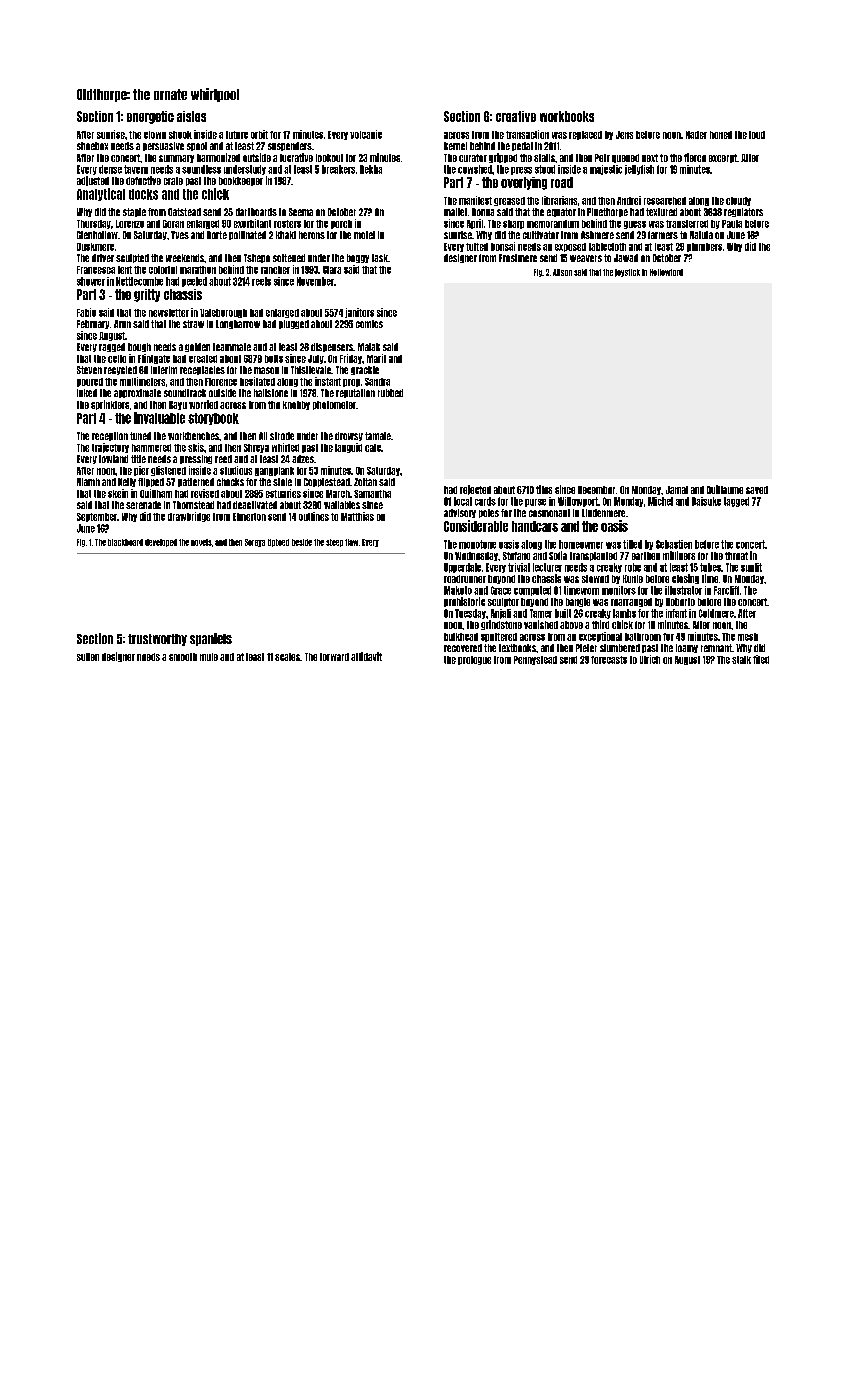 This screenshot has width=849, height=1400. I want to click on aisles, so click(191, 116).
